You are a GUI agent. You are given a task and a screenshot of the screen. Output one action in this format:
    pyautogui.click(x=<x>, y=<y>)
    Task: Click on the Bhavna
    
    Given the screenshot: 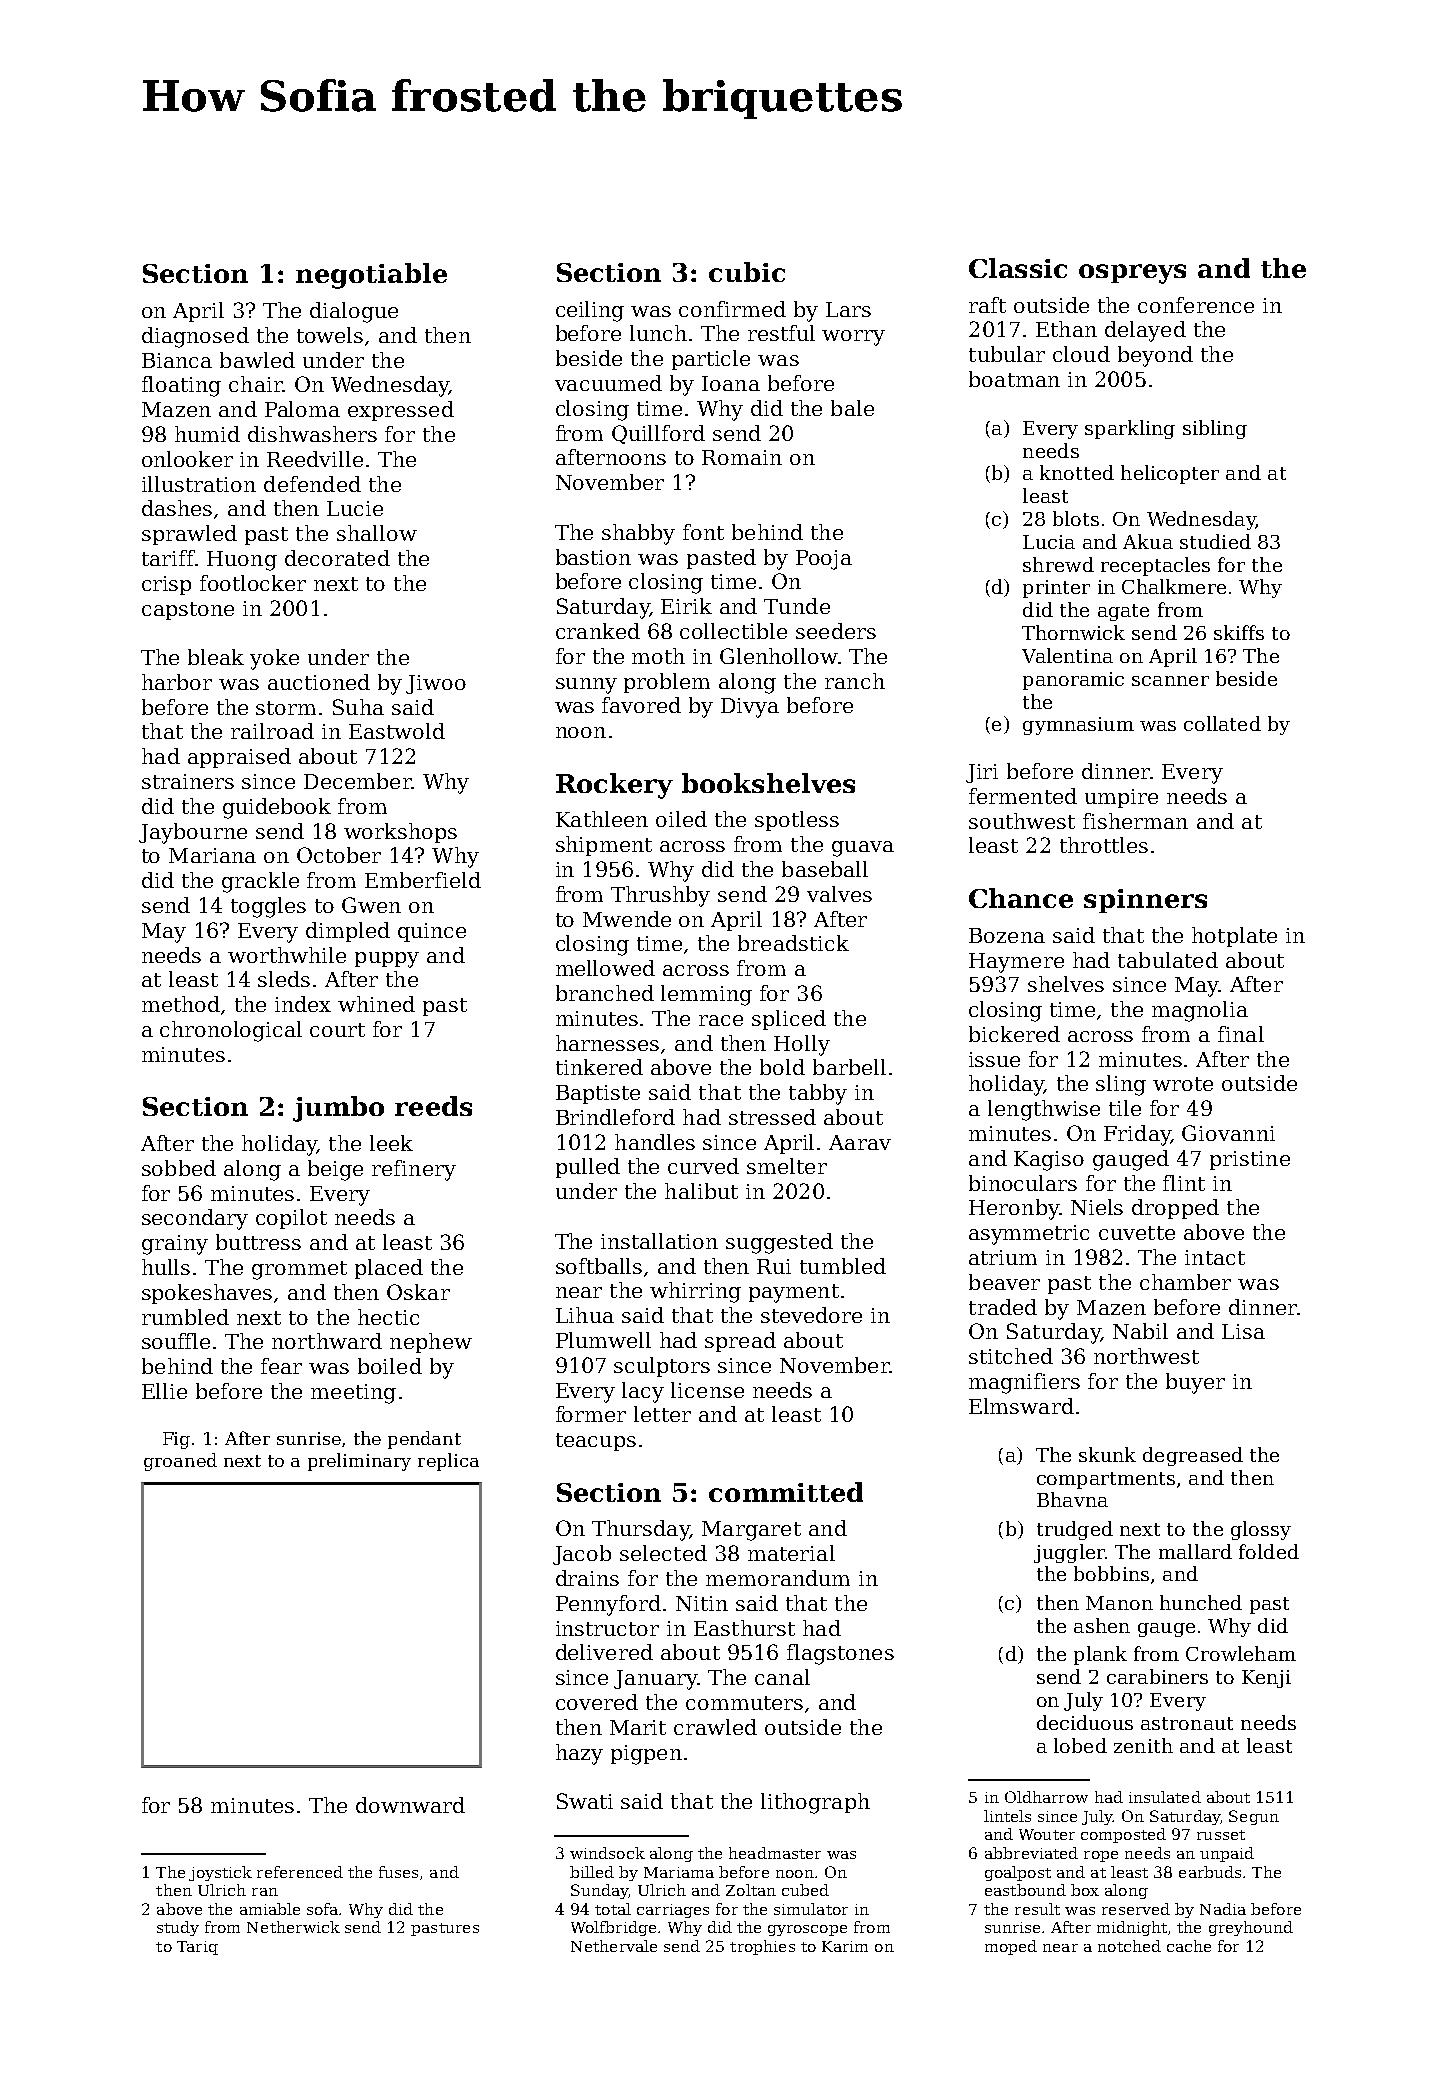 What is the action you would take?
    pyautogui.click(x=1072, y=1499)
